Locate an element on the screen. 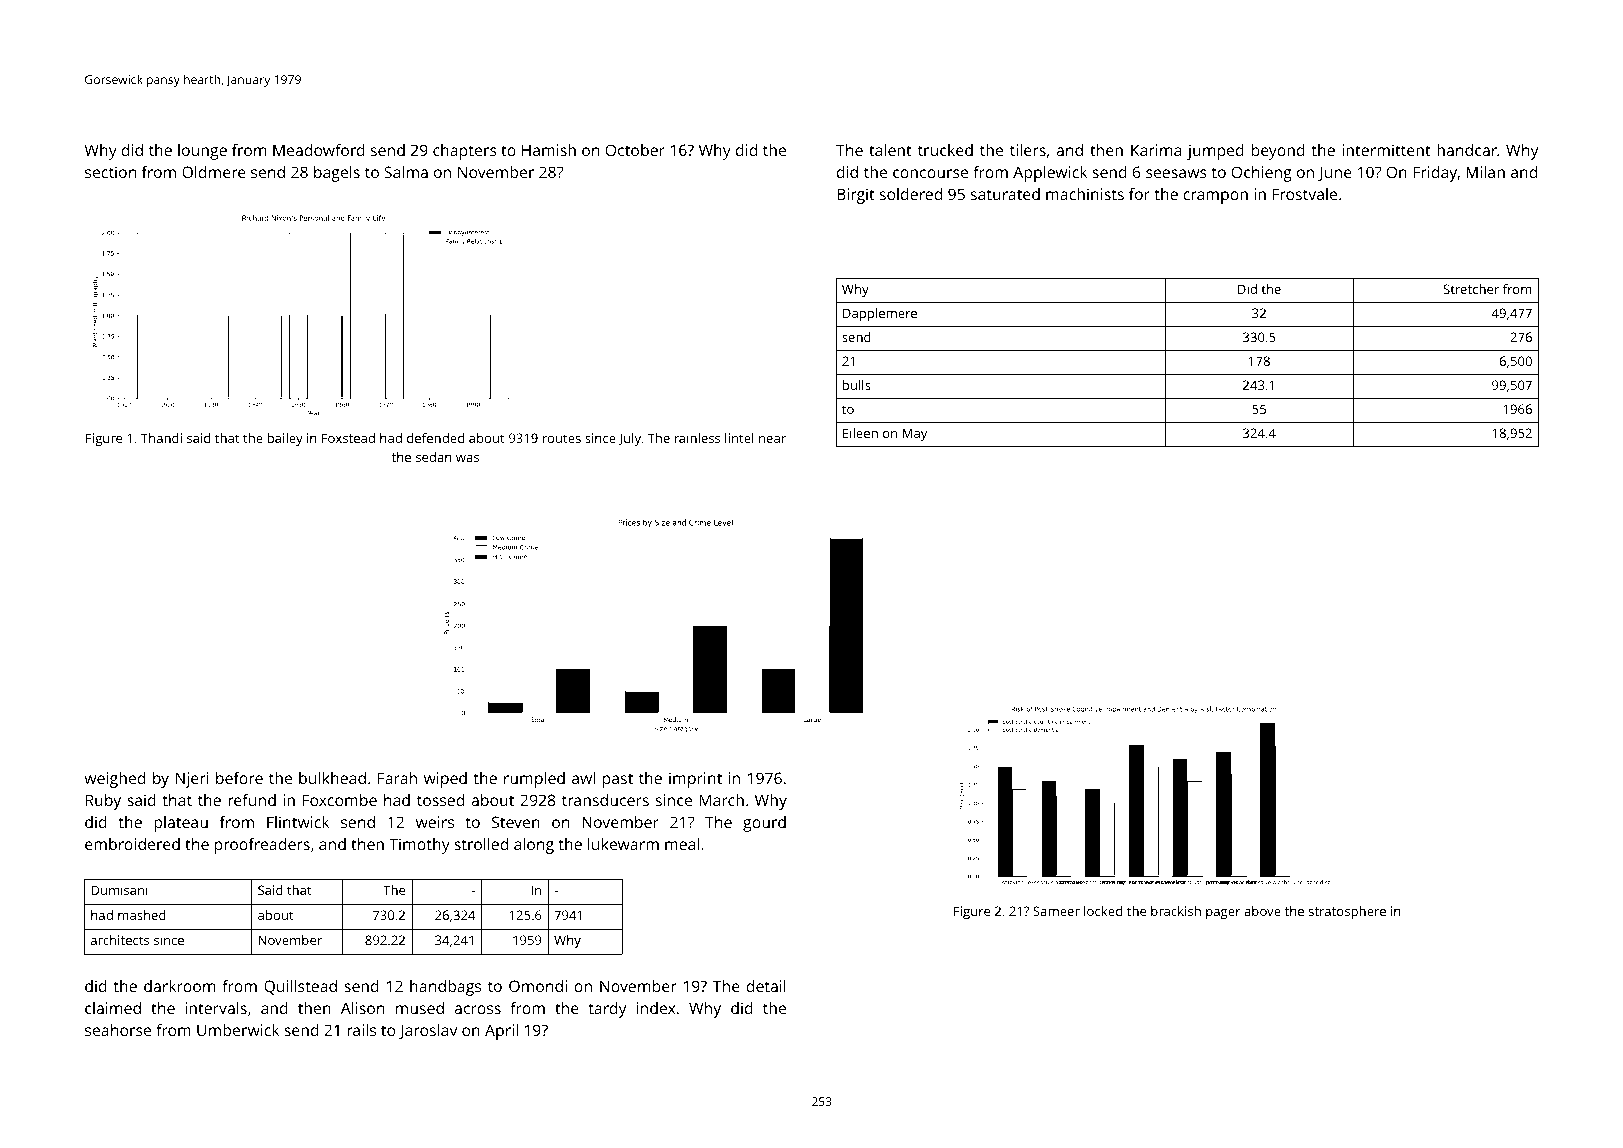  claimed is located at coordinates (113, 1008).
